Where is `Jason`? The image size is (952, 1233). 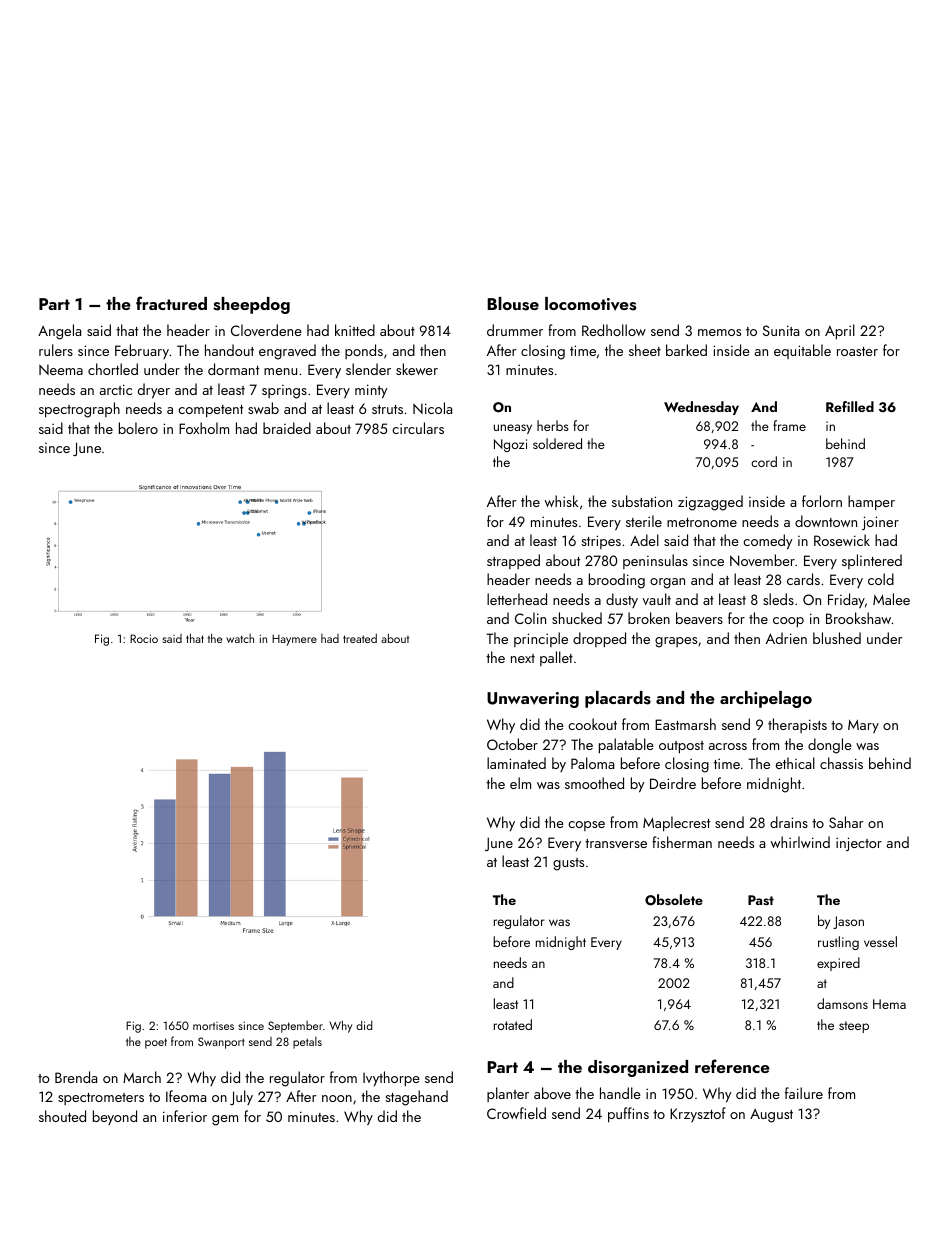
Jason is located at coordinates (848, 922).
